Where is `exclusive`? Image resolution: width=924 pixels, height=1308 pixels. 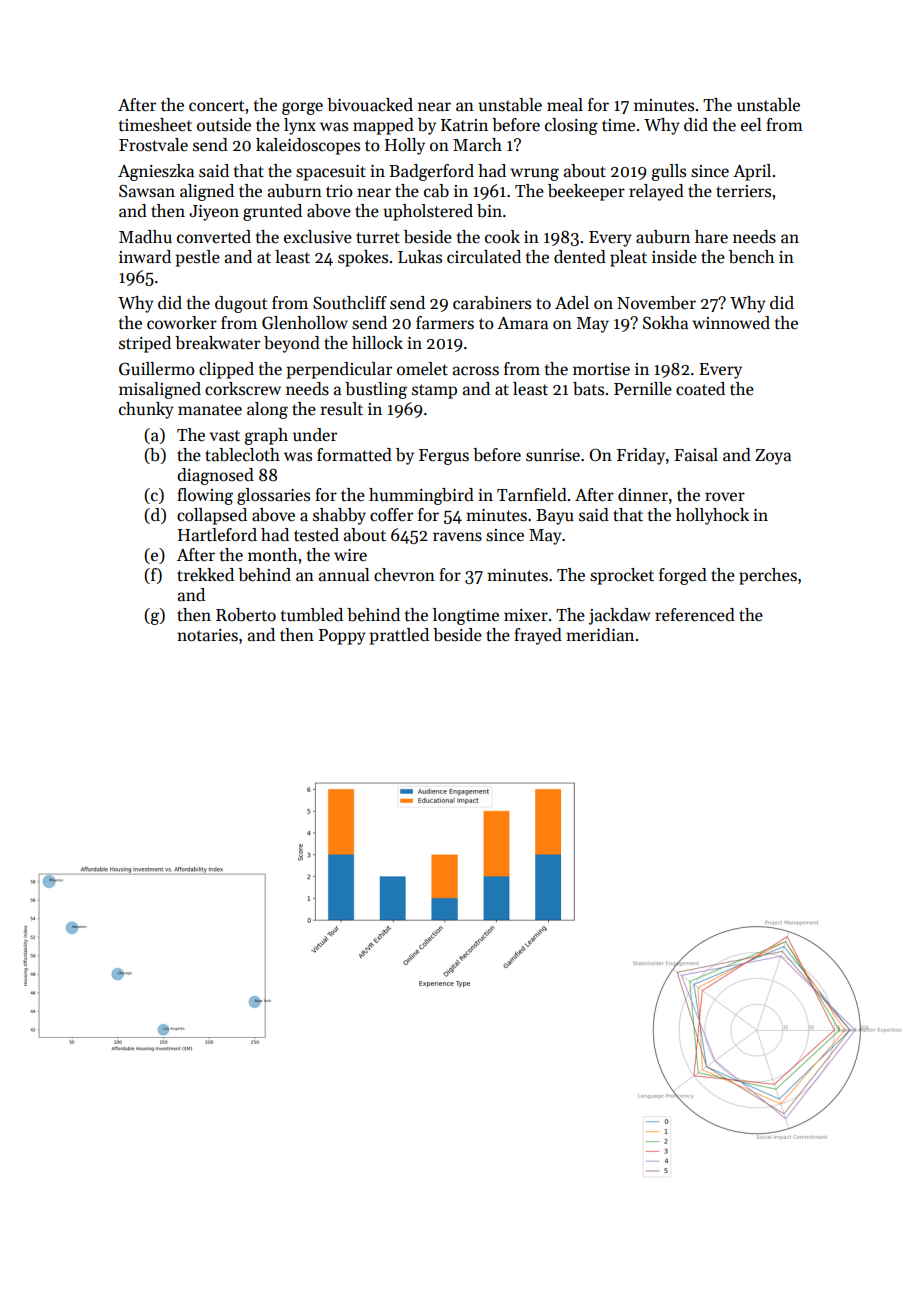 exclusive is located at coordinates (318, 237).
